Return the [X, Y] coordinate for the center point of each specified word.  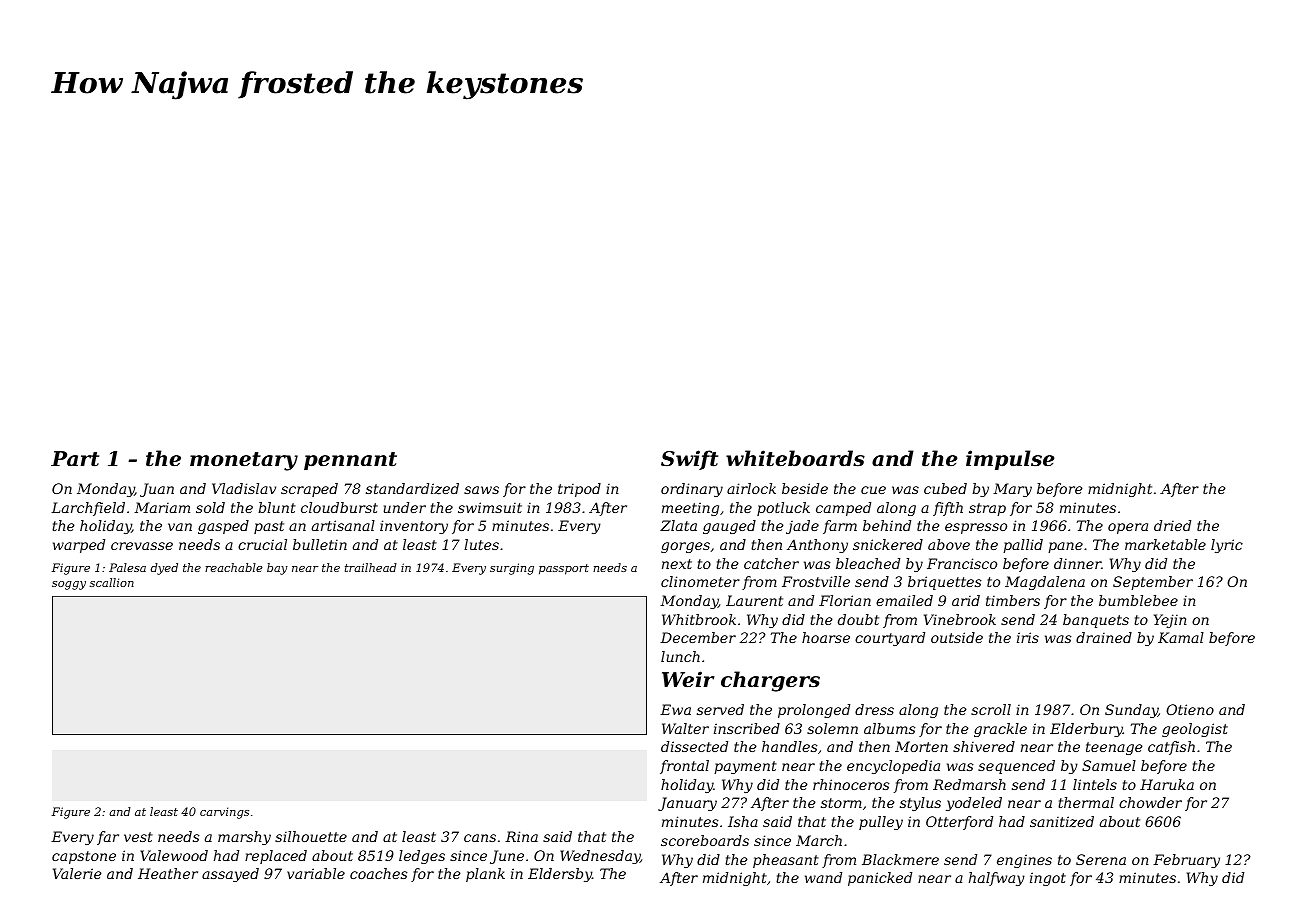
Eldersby [560, 875]
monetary [244, 461]
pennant [350, 461]
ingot [1048, 879]
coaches [378, 873]
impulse [1010, 460]
